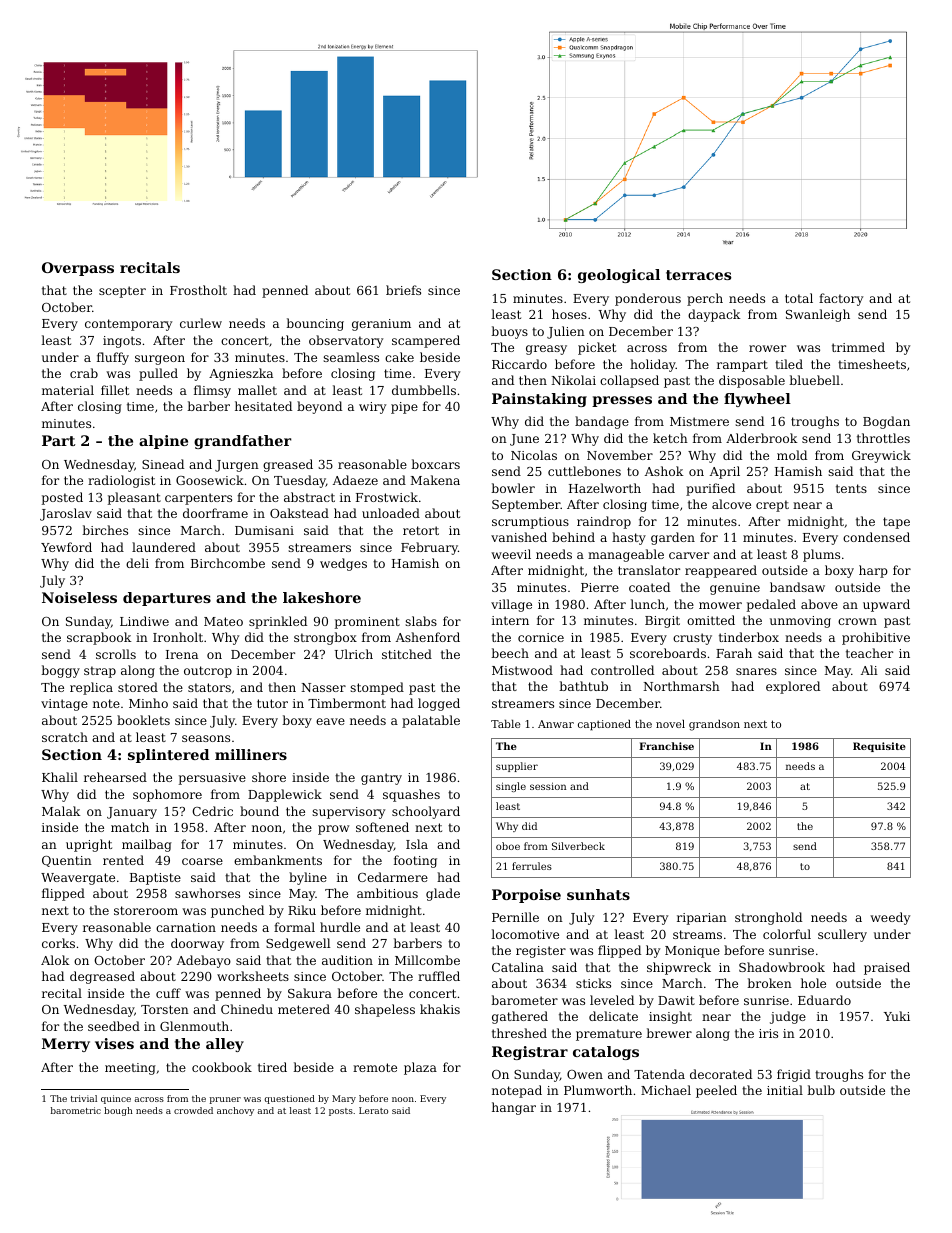 The image size is (952, 1233). Describe the element at coordinates (122, 292) in the page. I see `scepter` at that location.
